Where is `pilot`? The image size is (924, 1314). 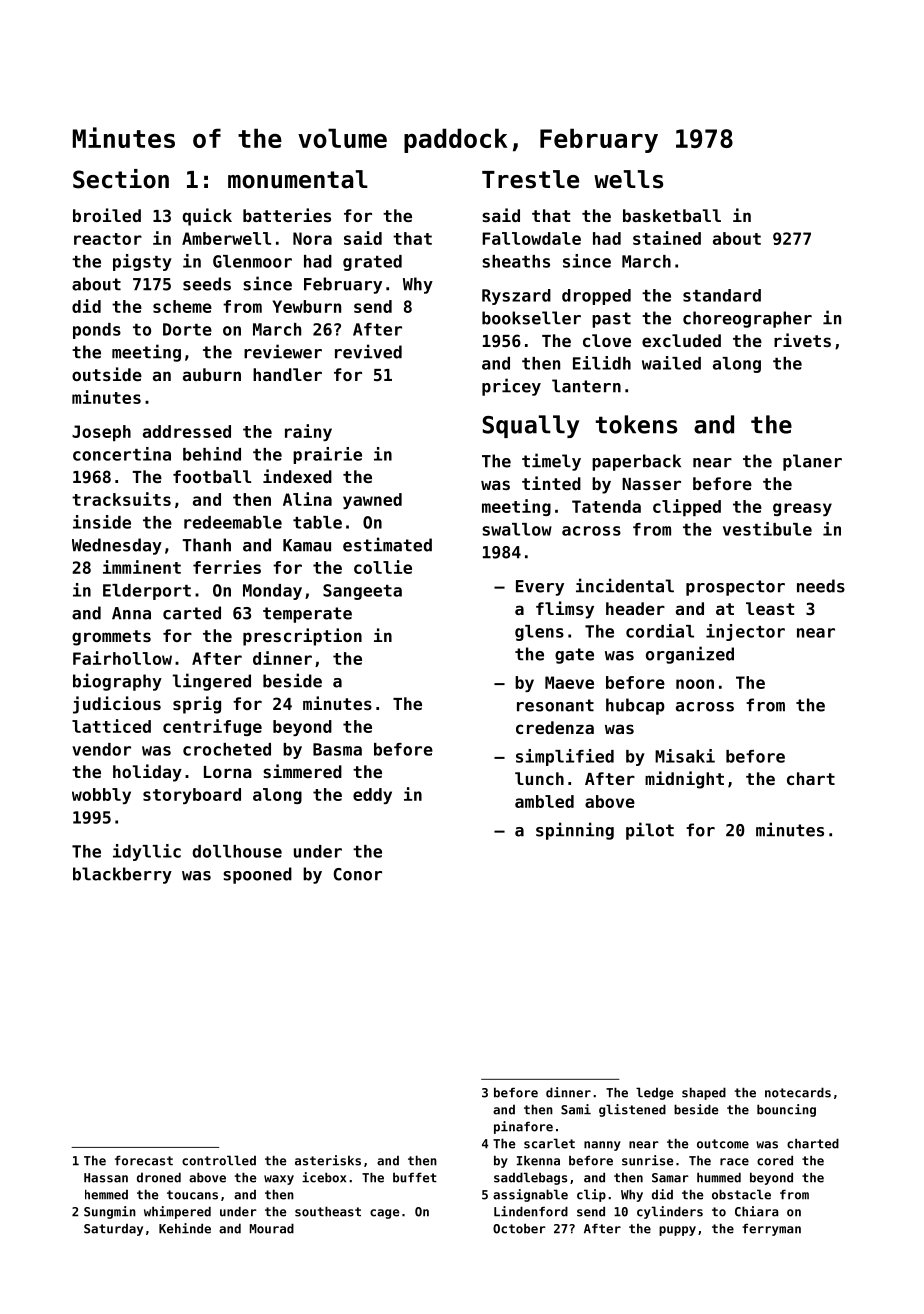
pilot is located at coordinates (650, 831).
